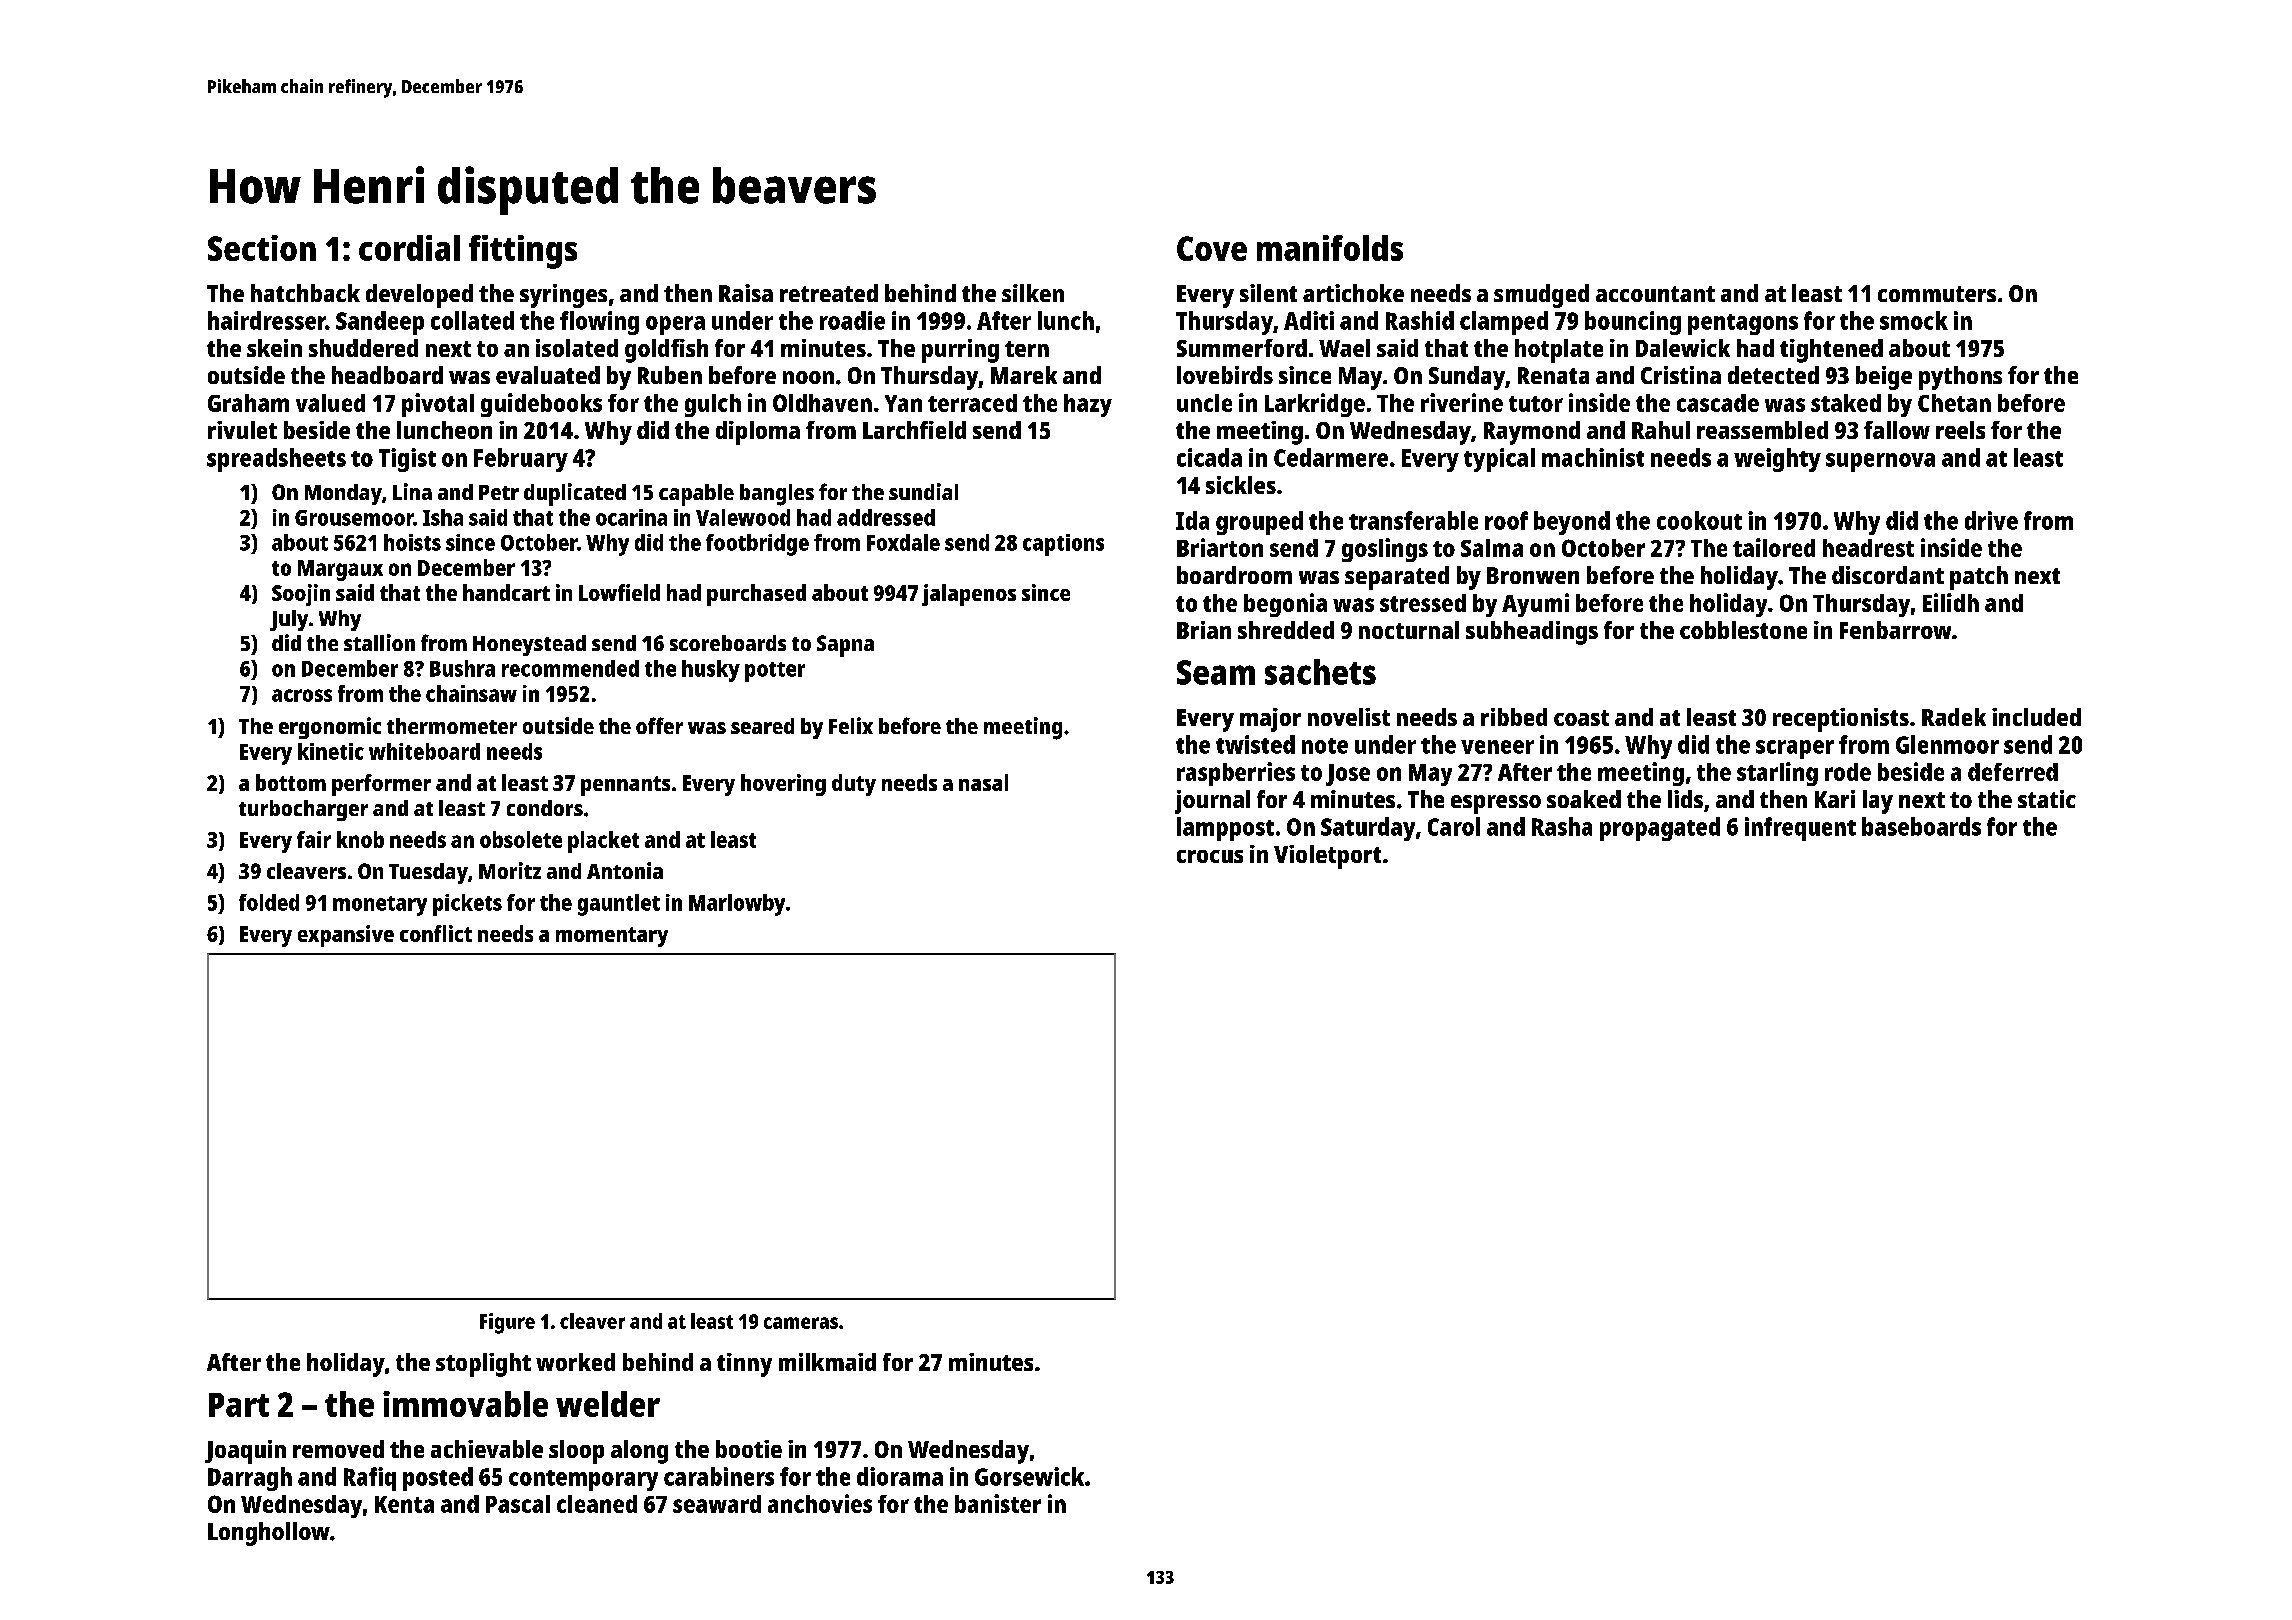 This document has height=1620, width=2292. Describe the element at coordinates (1327, 857) in the document. I see `Violetport` at that location.
